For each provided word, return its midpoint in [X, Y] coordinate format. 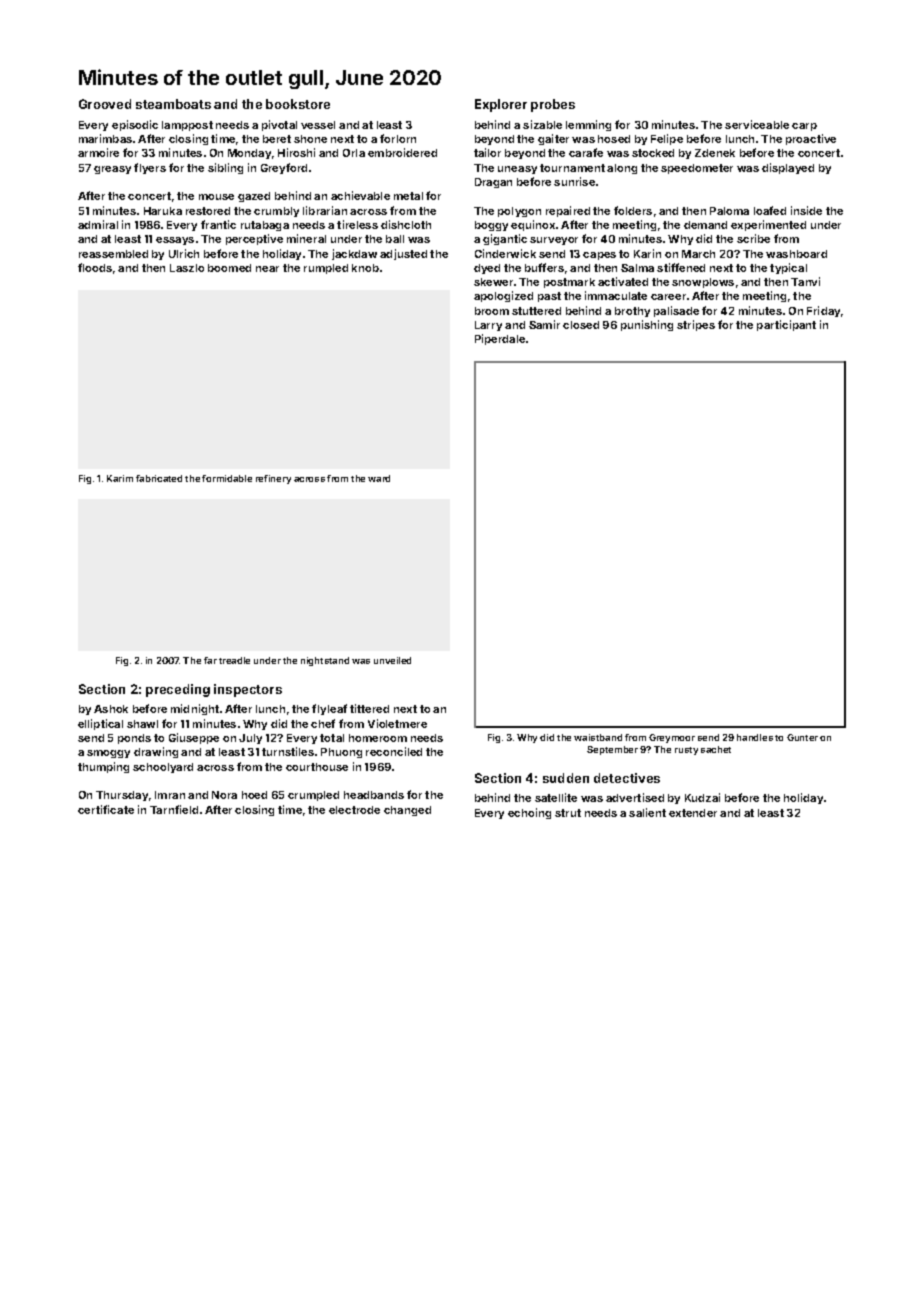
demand [705, 225]
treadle [234, 660]
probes [553, 105]
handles [755, 737]
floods [95, 267]
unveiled [392, 660]
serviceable [757, 124]
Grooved [105, 104]
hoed [254, 795]
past [549, 297]
